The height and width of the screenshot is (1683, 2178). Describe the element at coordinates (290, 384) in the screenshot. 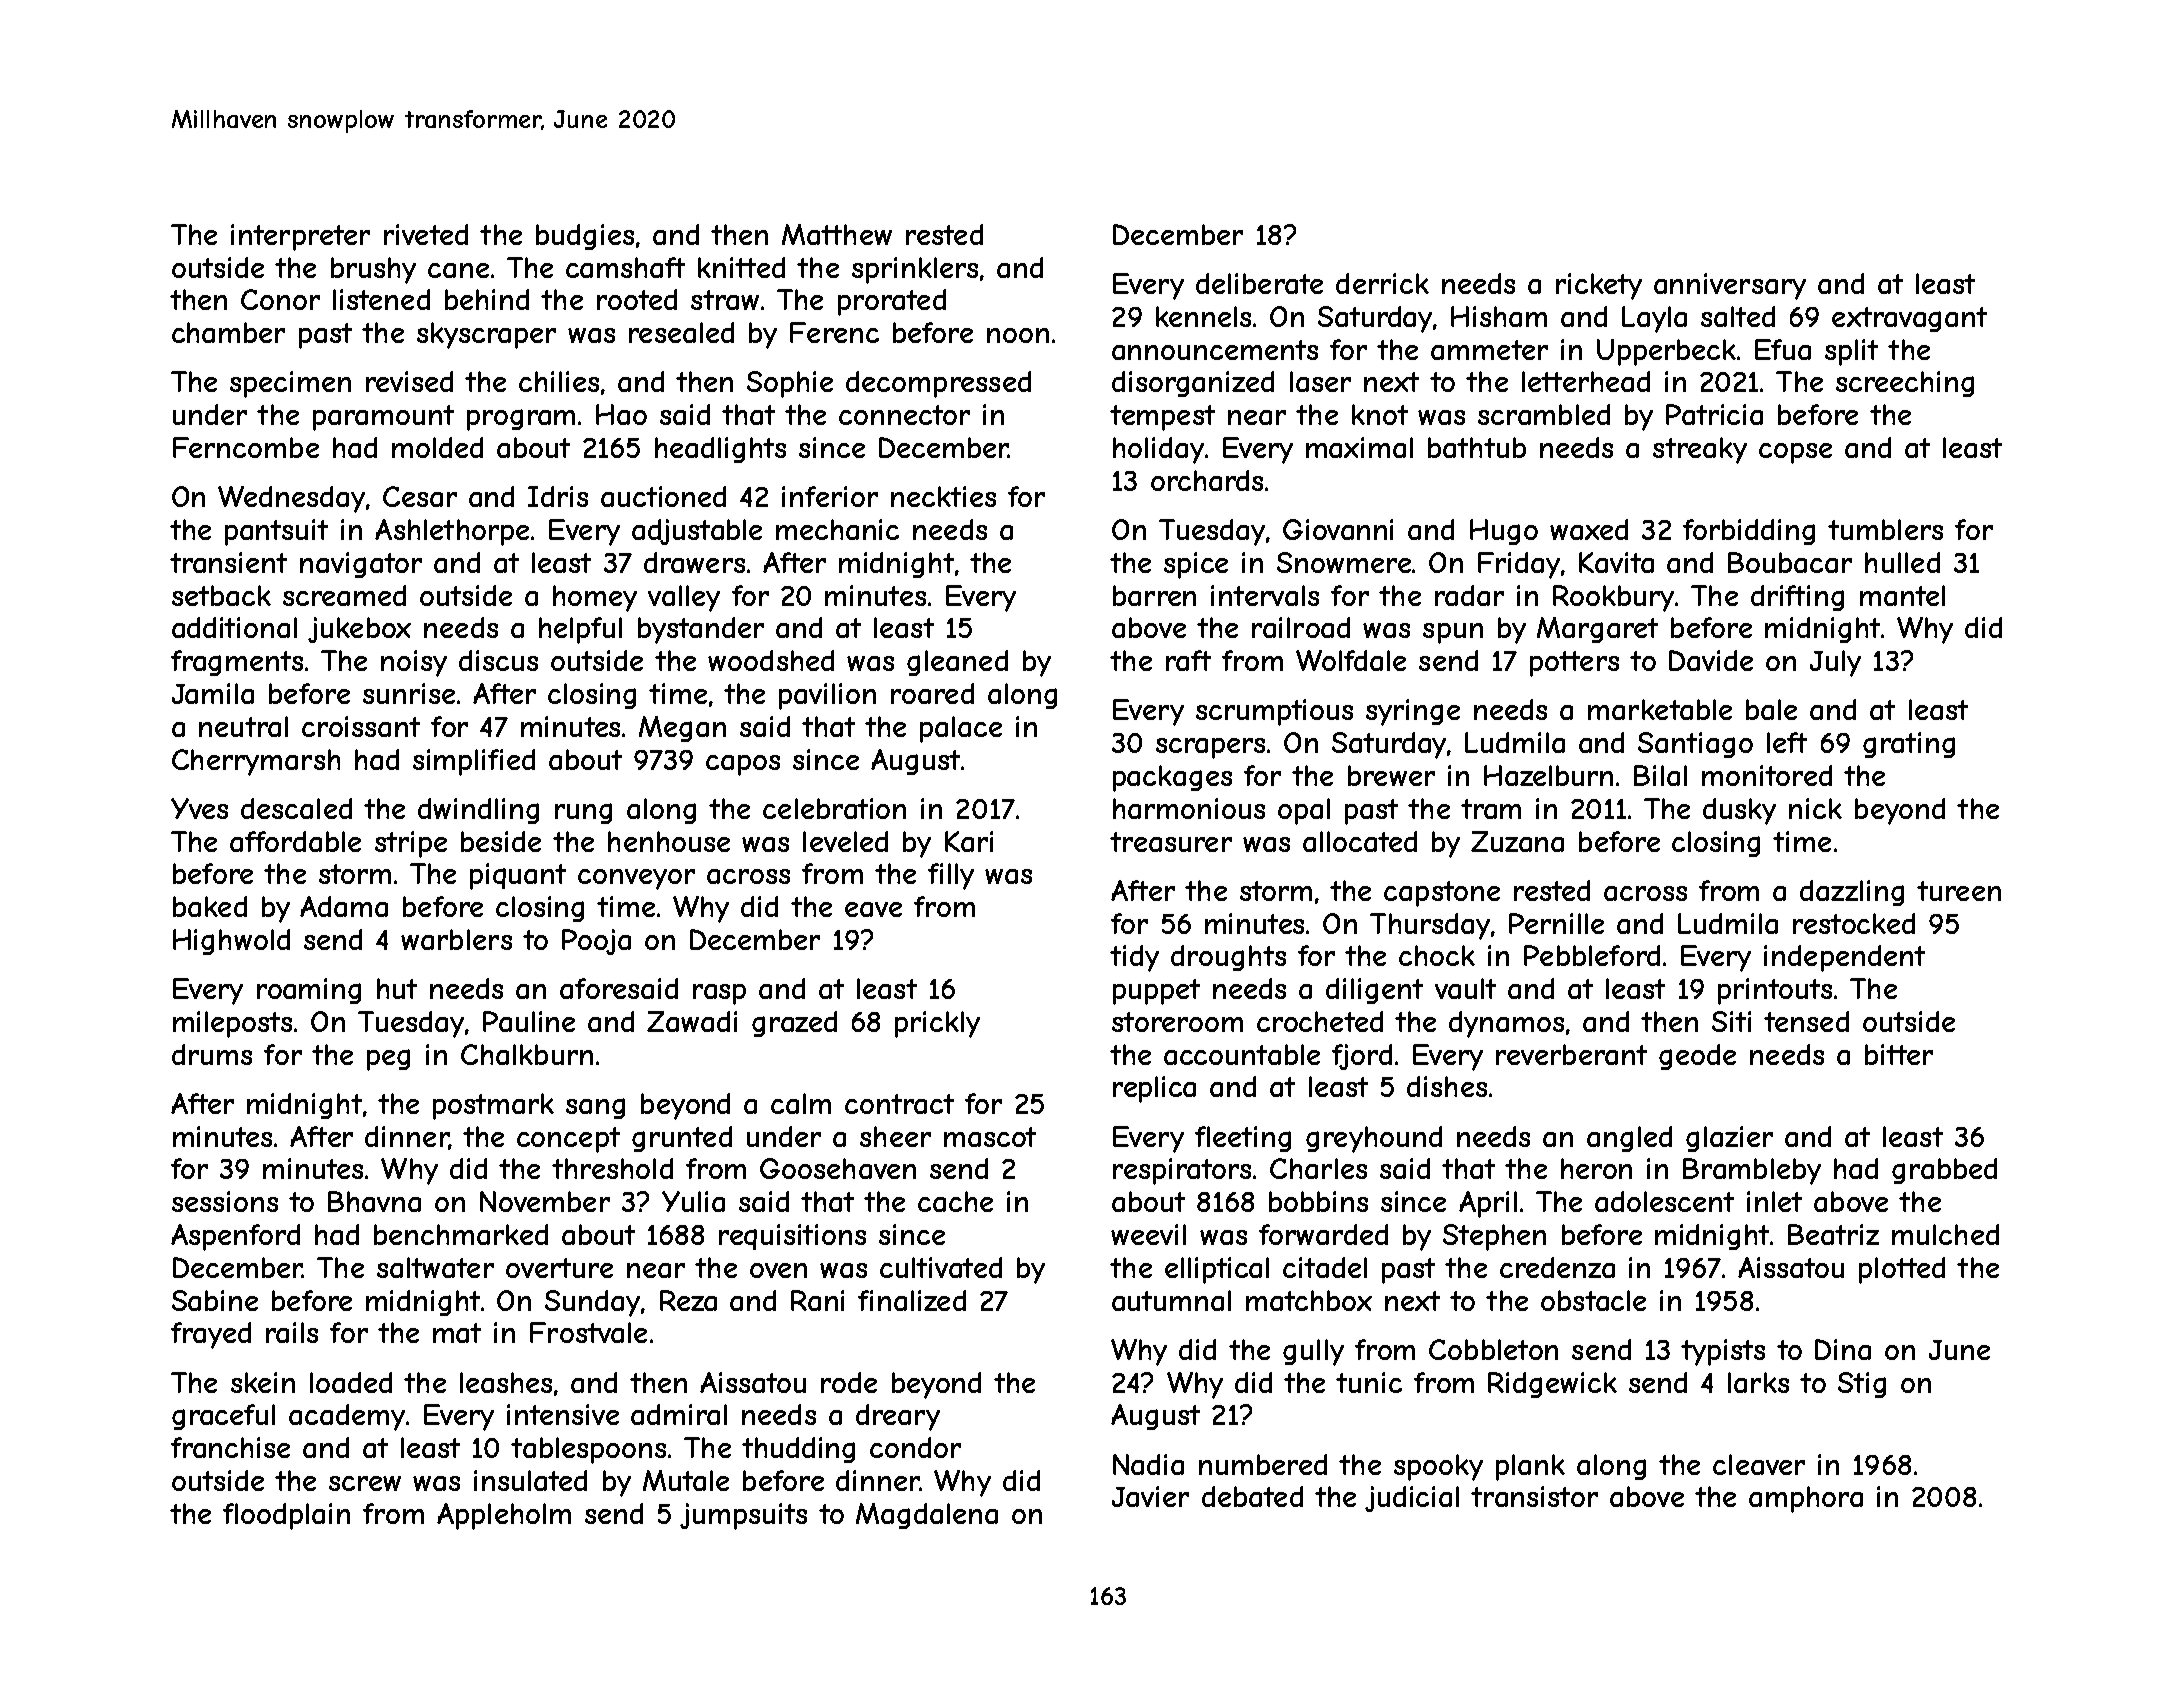

I see `specimen` at that location.
